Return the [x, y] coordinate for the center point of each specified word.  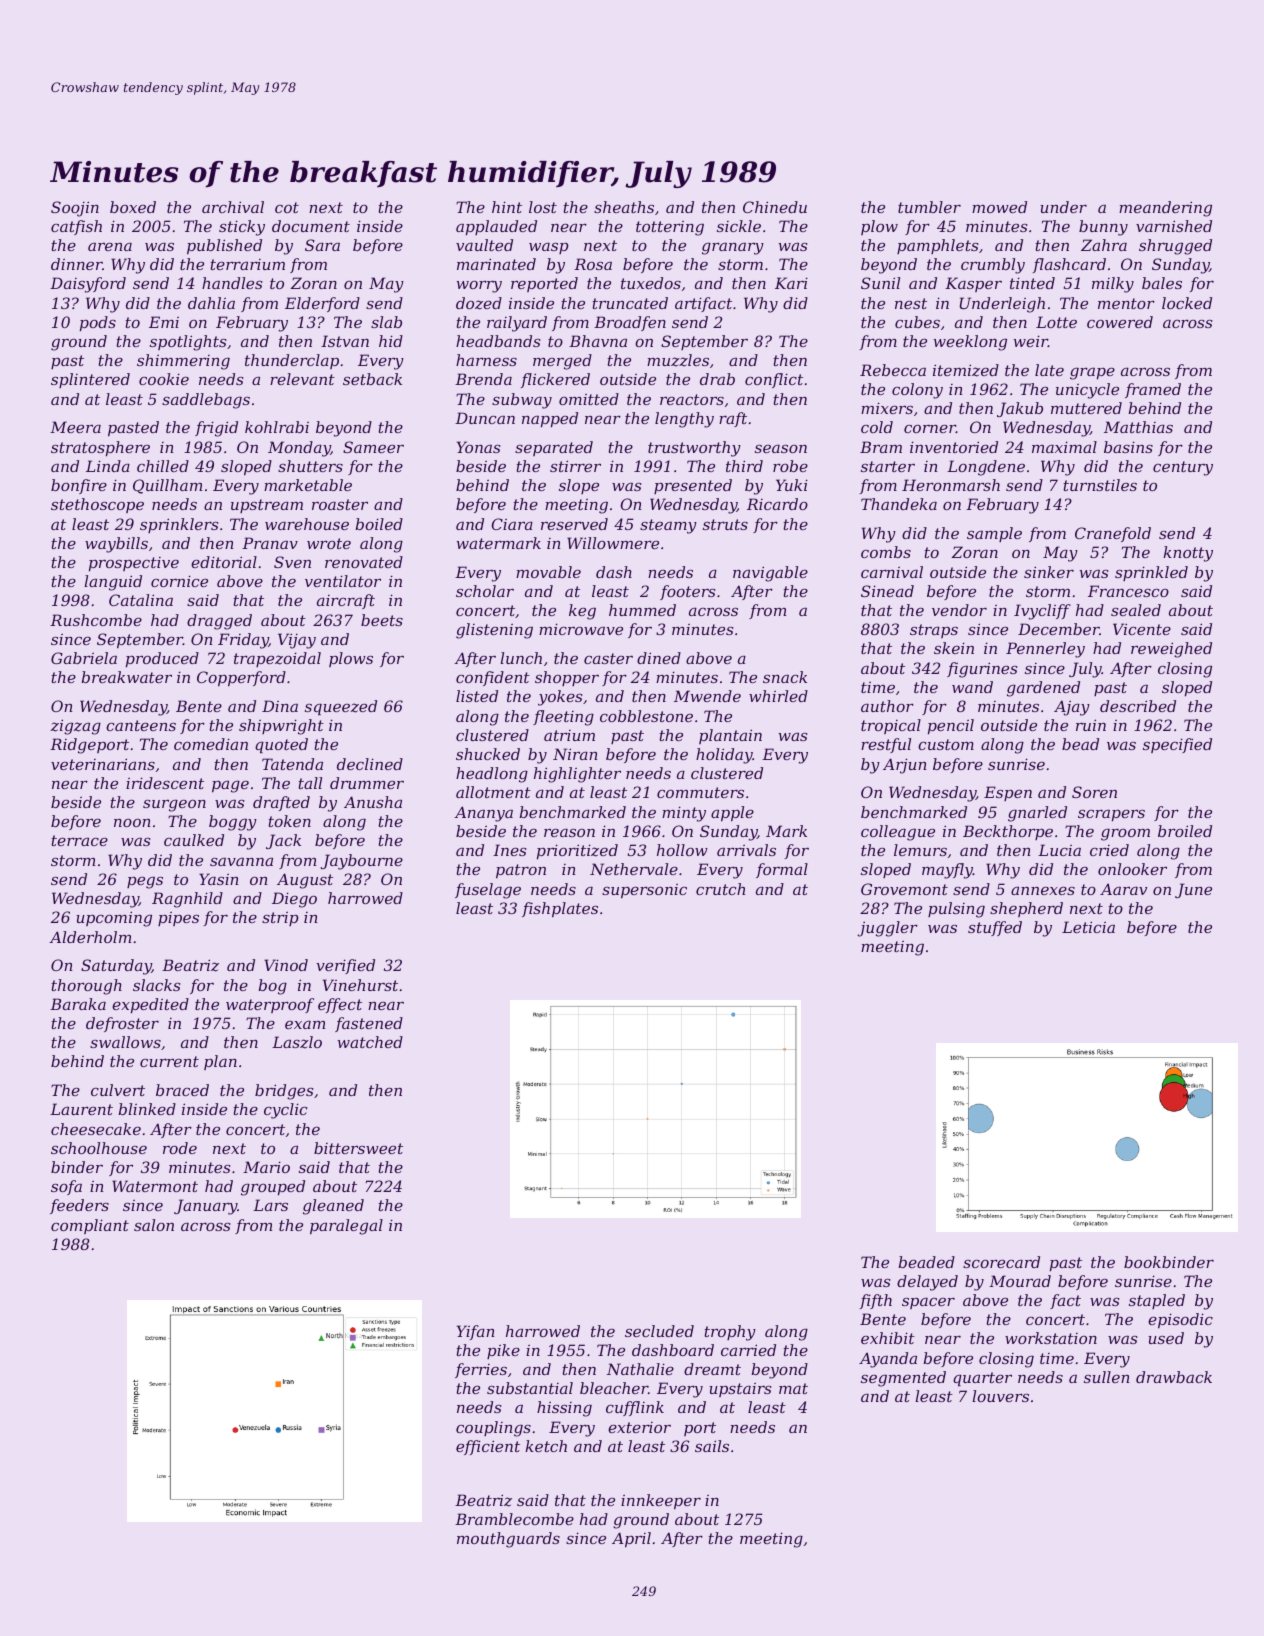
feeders [79, 1206]
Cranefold [1113, 534]
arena [110, 246]
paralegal [346, 1227]
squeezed [341, 707]
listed [477, 696]
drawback [1174, 1377]
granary [733, 248]
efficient [488, 1447]
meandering [1165, 209]
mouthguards [508, 1540]
